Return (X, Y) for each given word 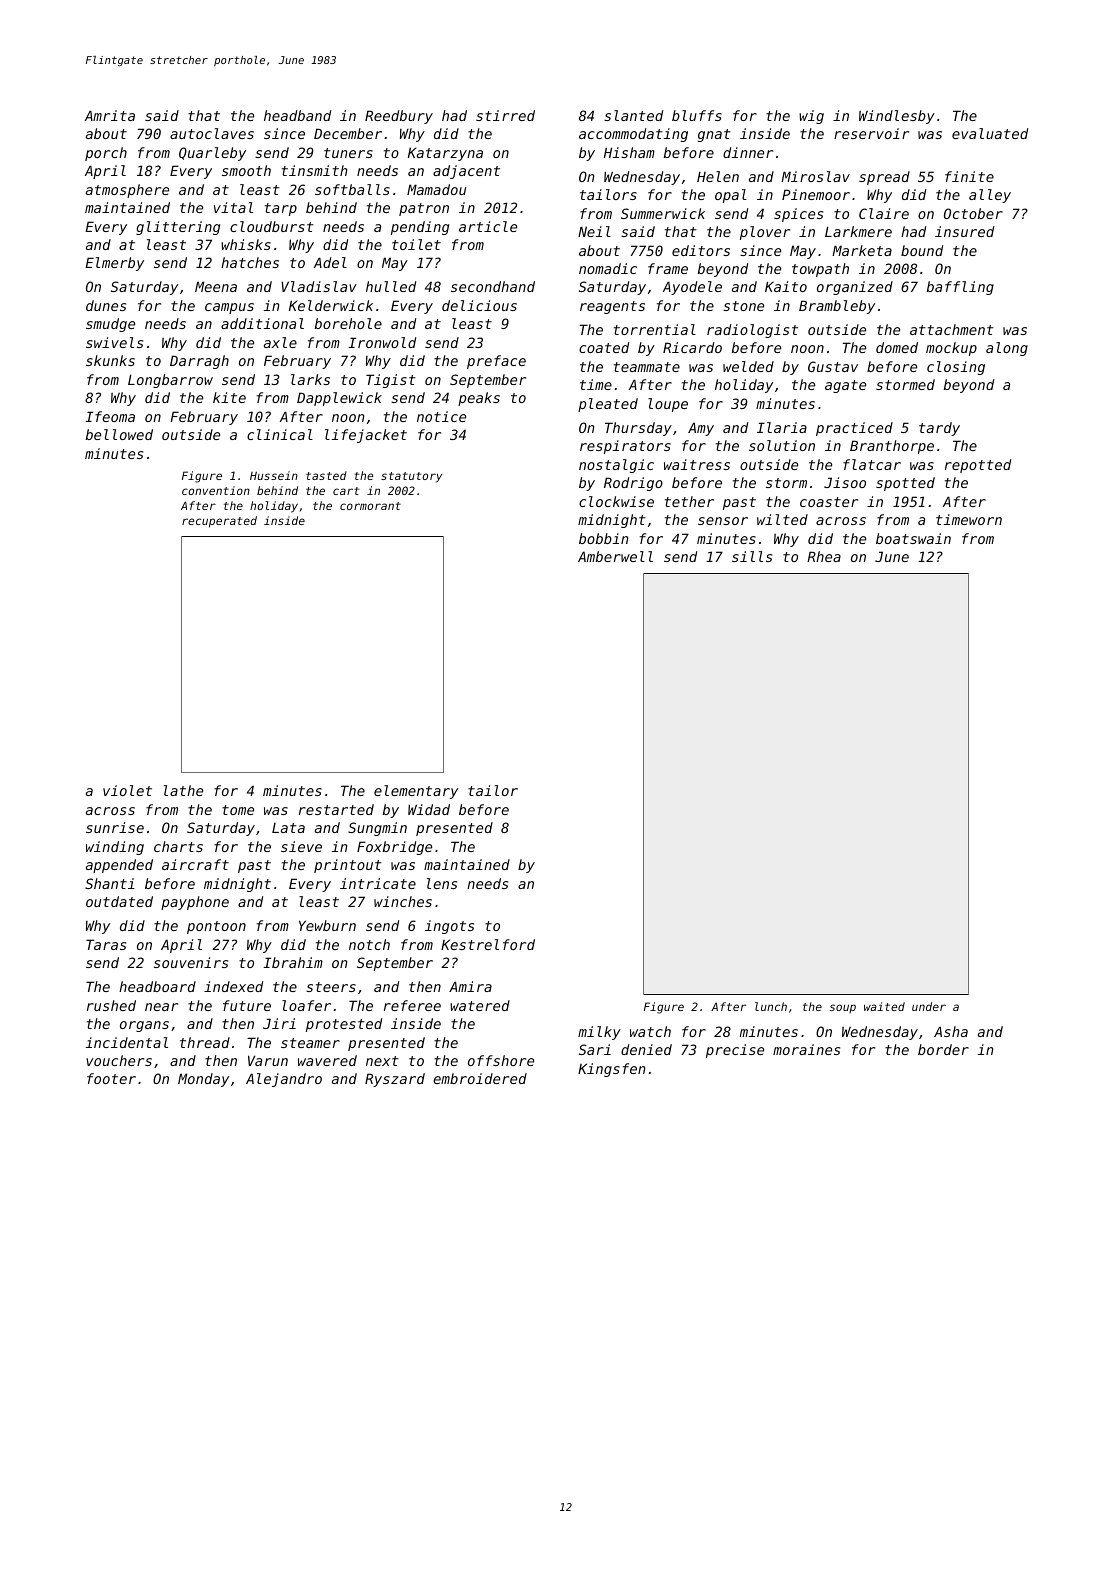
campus (229, 308)
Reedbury (399, 117)
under (929, 1006)
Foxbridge (394, 848)
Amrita (110, 115)
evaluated (990, 133)
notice (441, 416)
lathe (183, 790)
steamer (310, 1043)
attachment (952, 329)
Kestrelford (488, 944)
